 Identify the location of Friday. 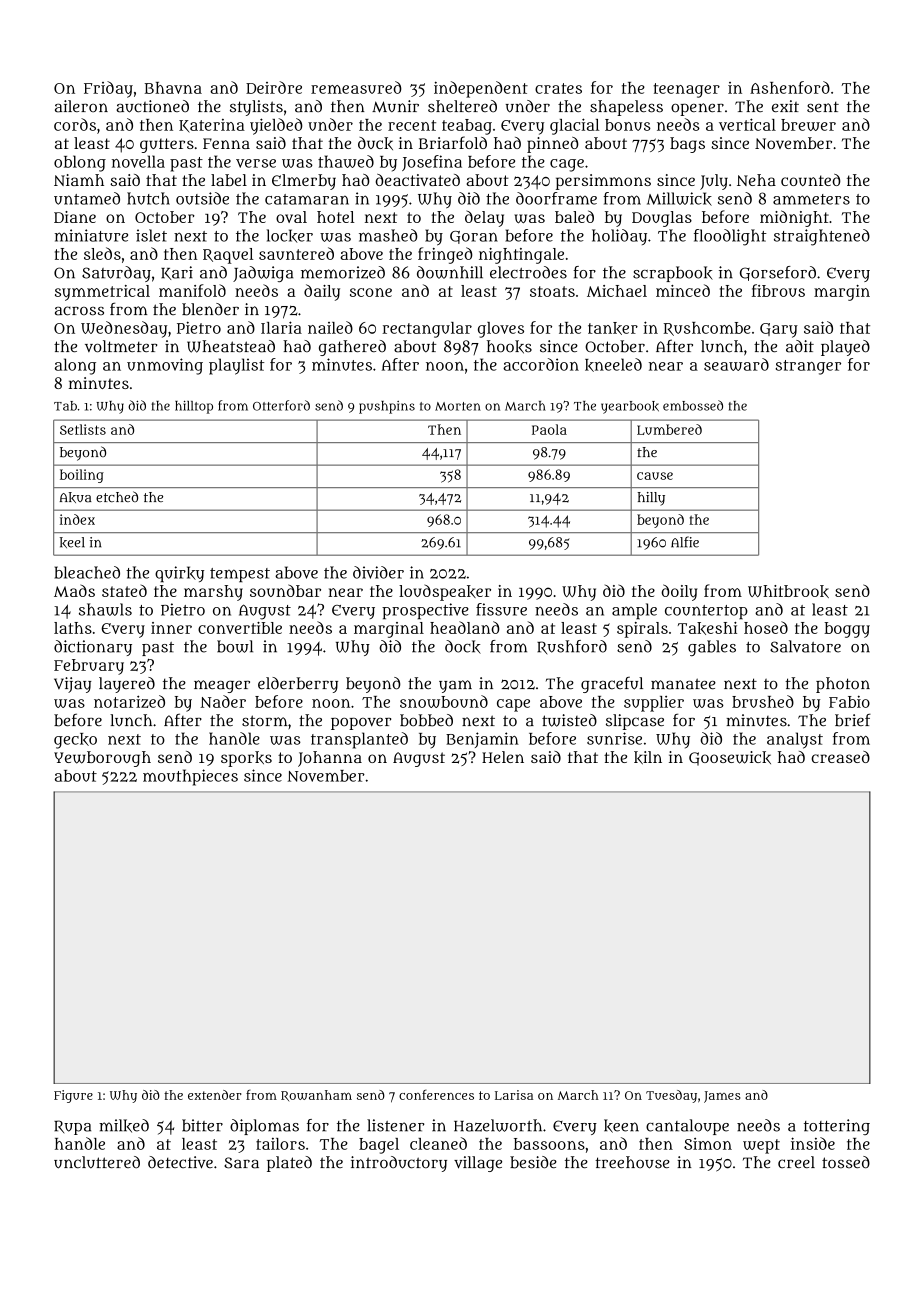
(108, 89).
